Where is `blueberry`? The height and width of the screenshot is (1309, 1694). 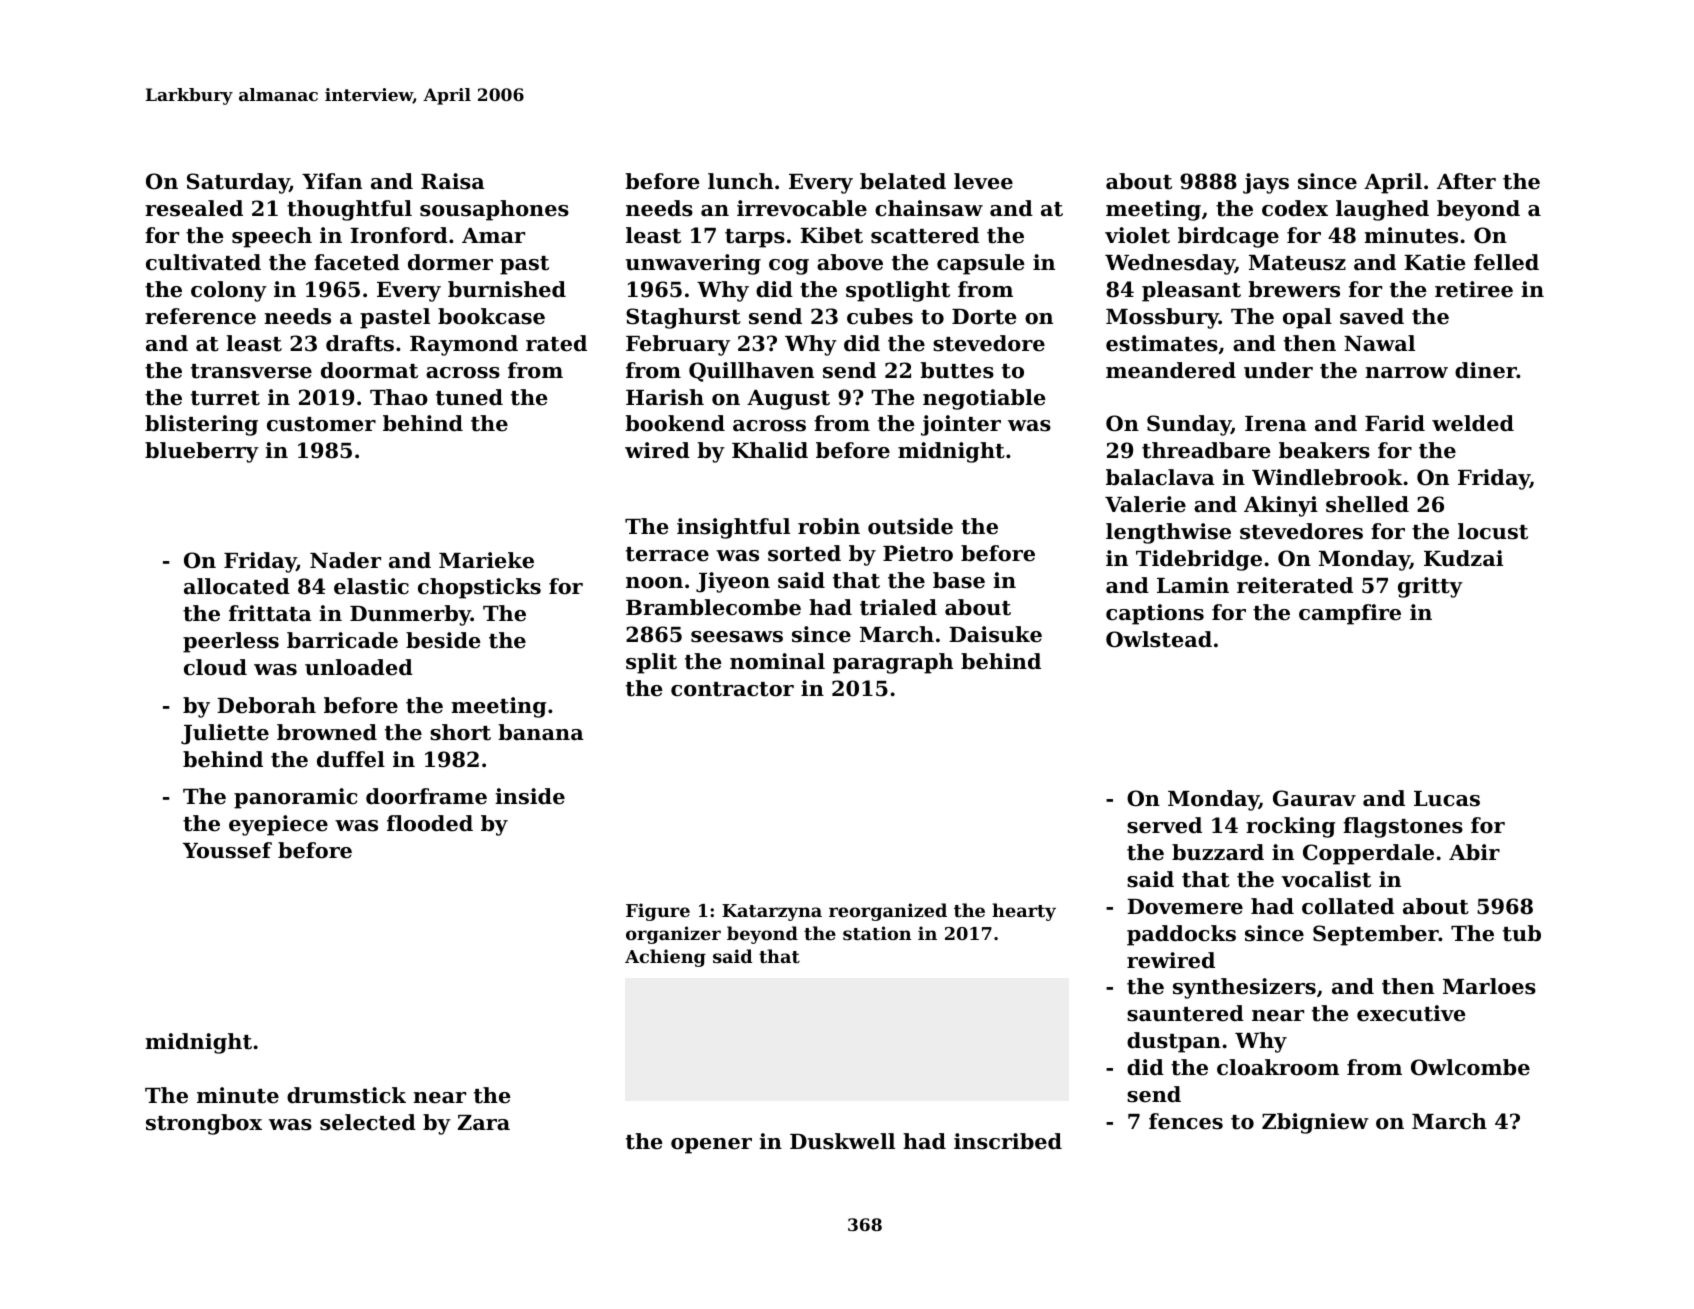
blueberry is located at coordinates (202, 452).
